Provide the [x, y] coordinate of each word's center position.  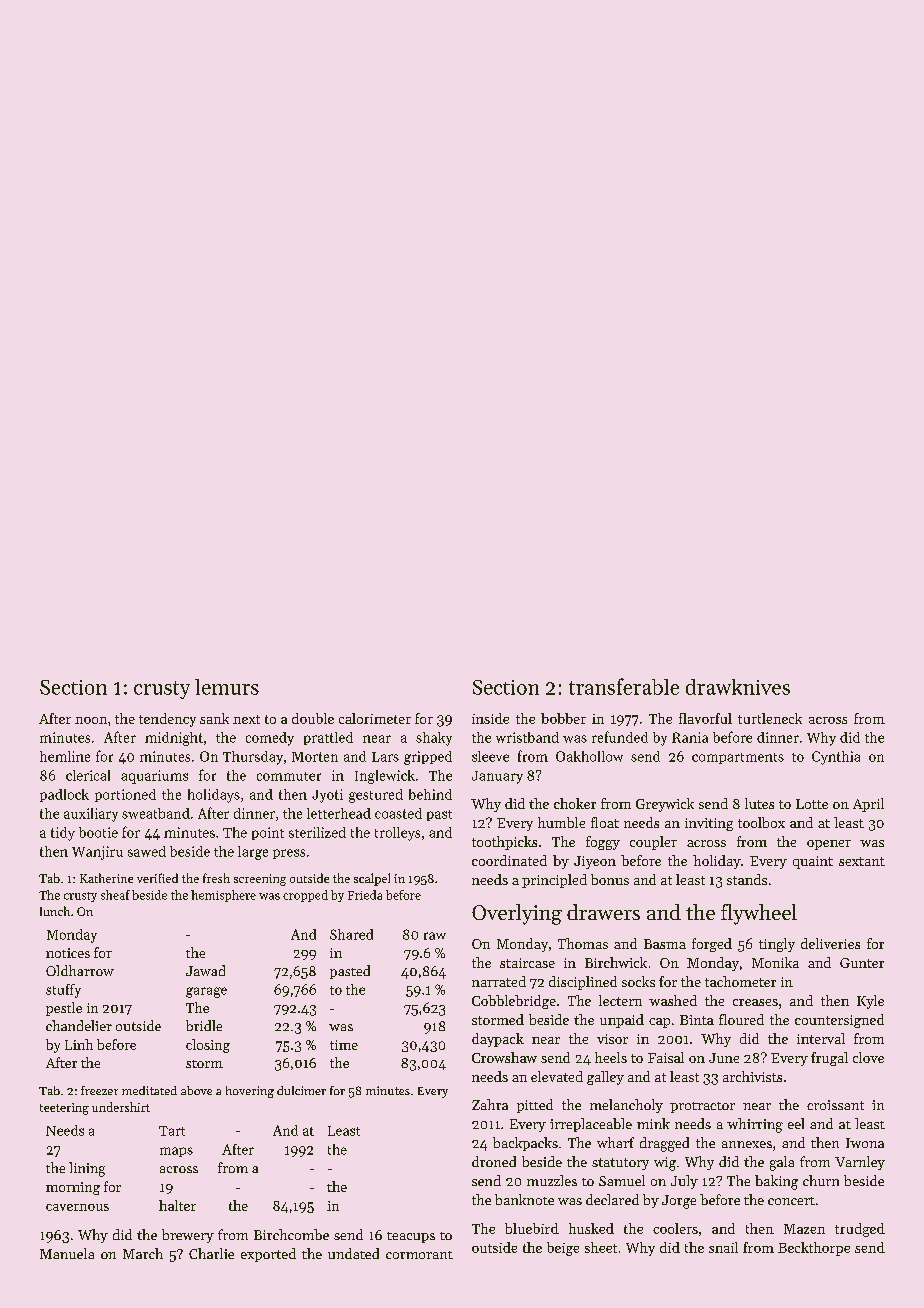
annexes [747, 1144]
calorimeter [375, 718]
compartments [738, 758]
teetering [64, 1109]
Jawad [205, 970]
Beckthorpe [814, 1249]
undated [353, 1253]
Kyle [870, 1002]
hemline [65, 756]
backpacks [525, 1144]
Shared [351, 934]
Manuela [67, 1253]
